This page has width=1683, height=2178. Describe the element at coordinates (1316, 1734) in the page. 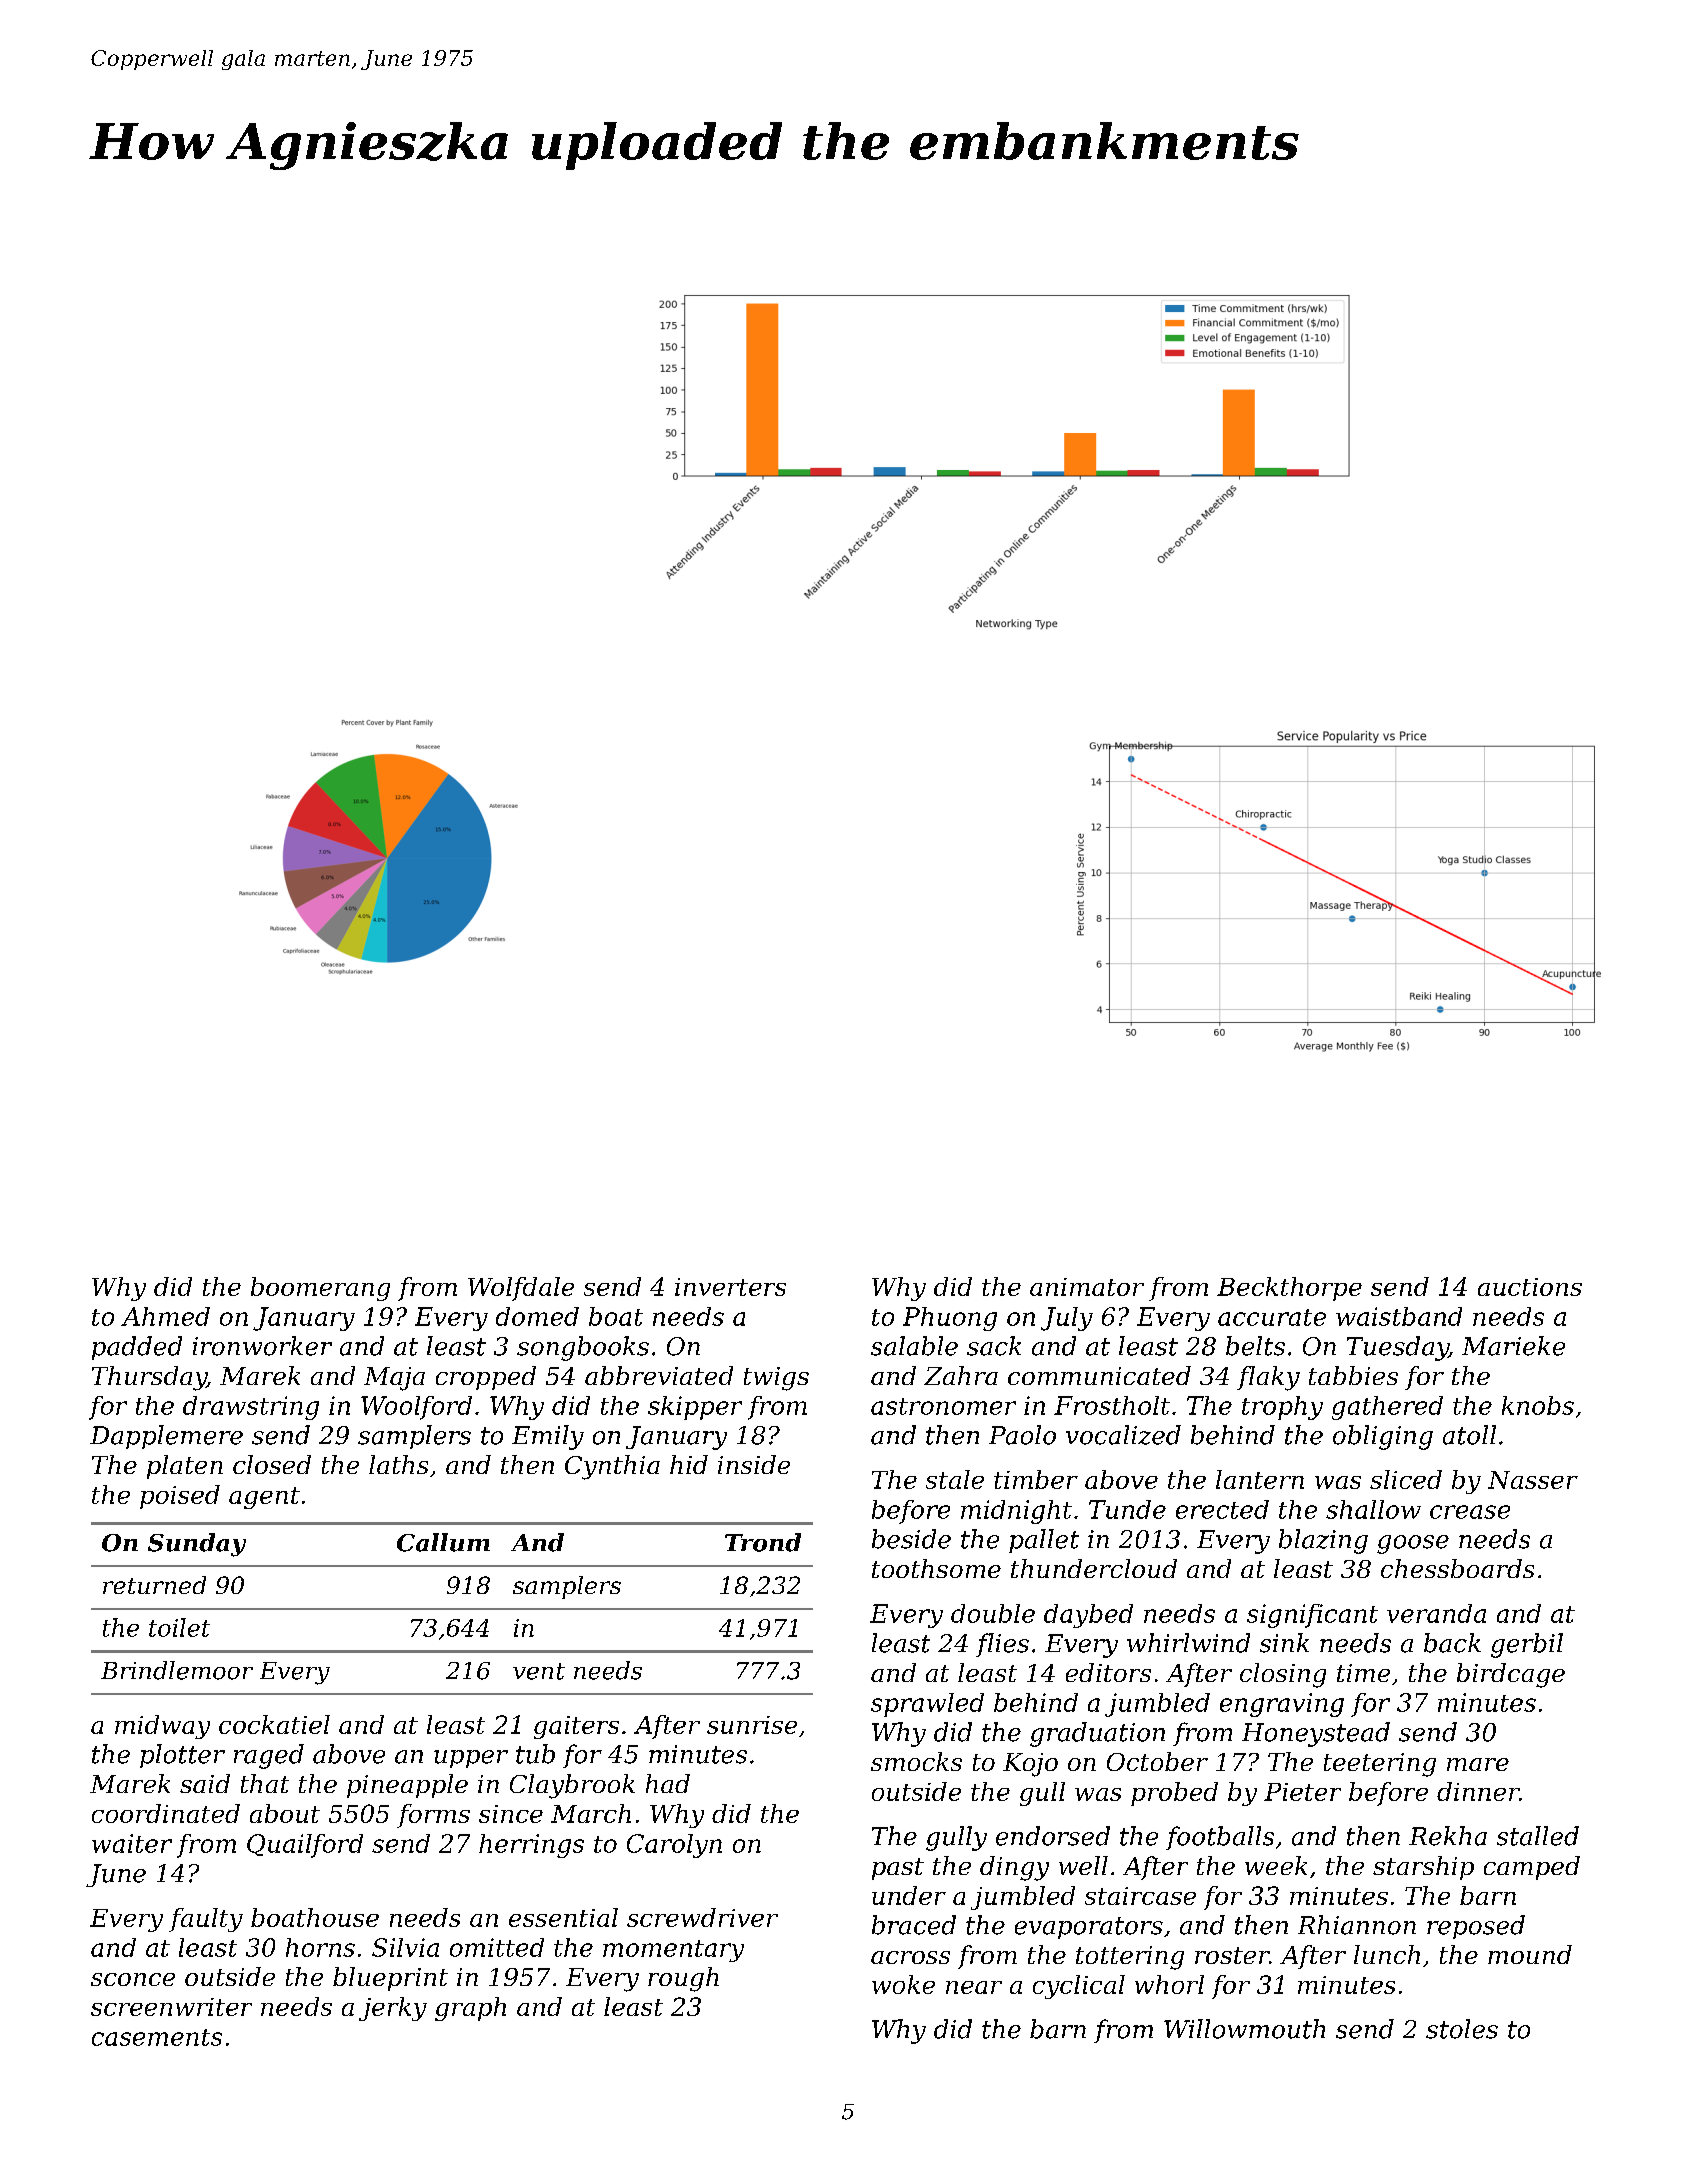

I see `Honeystead` at that location.
